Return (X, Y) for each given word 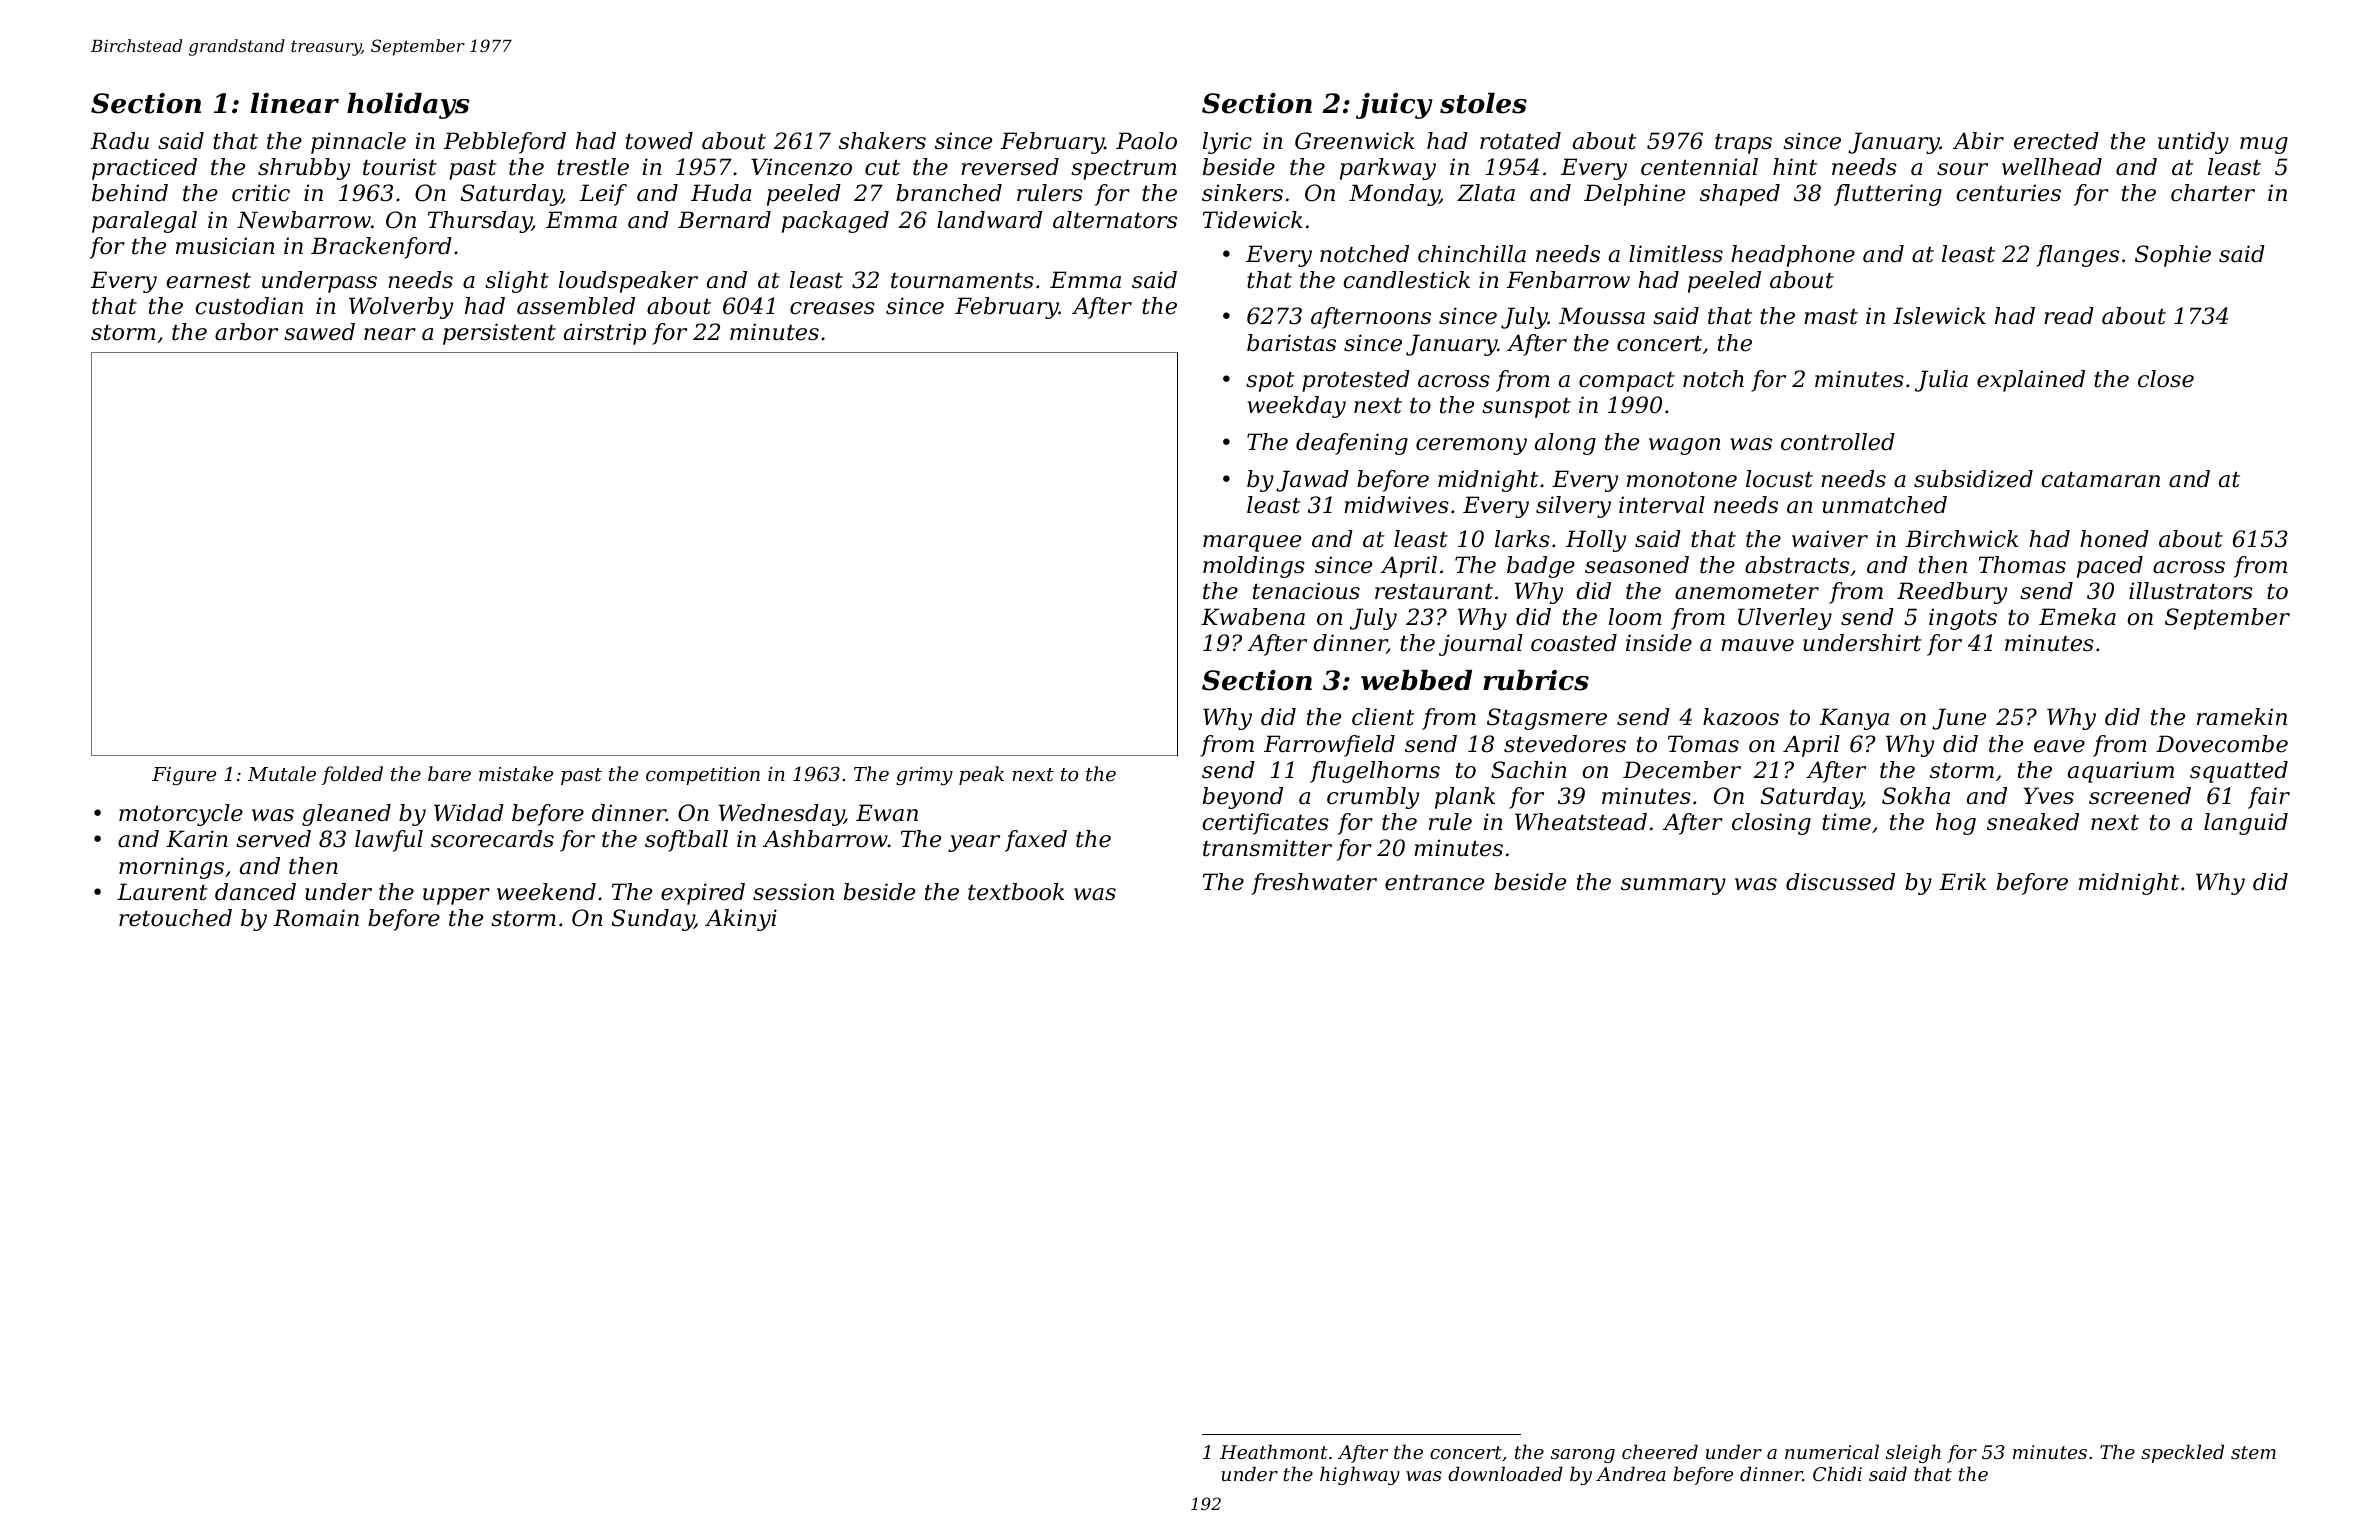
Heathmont (1274, 1451)
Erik (1962, 881)
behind (130, 193)
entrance (1434, 883)
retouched (175, 918)
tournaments (962, 281)
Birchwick (1962, 539)
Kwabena (1253, 617)
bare (449, 773)
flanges (2077, 256)
